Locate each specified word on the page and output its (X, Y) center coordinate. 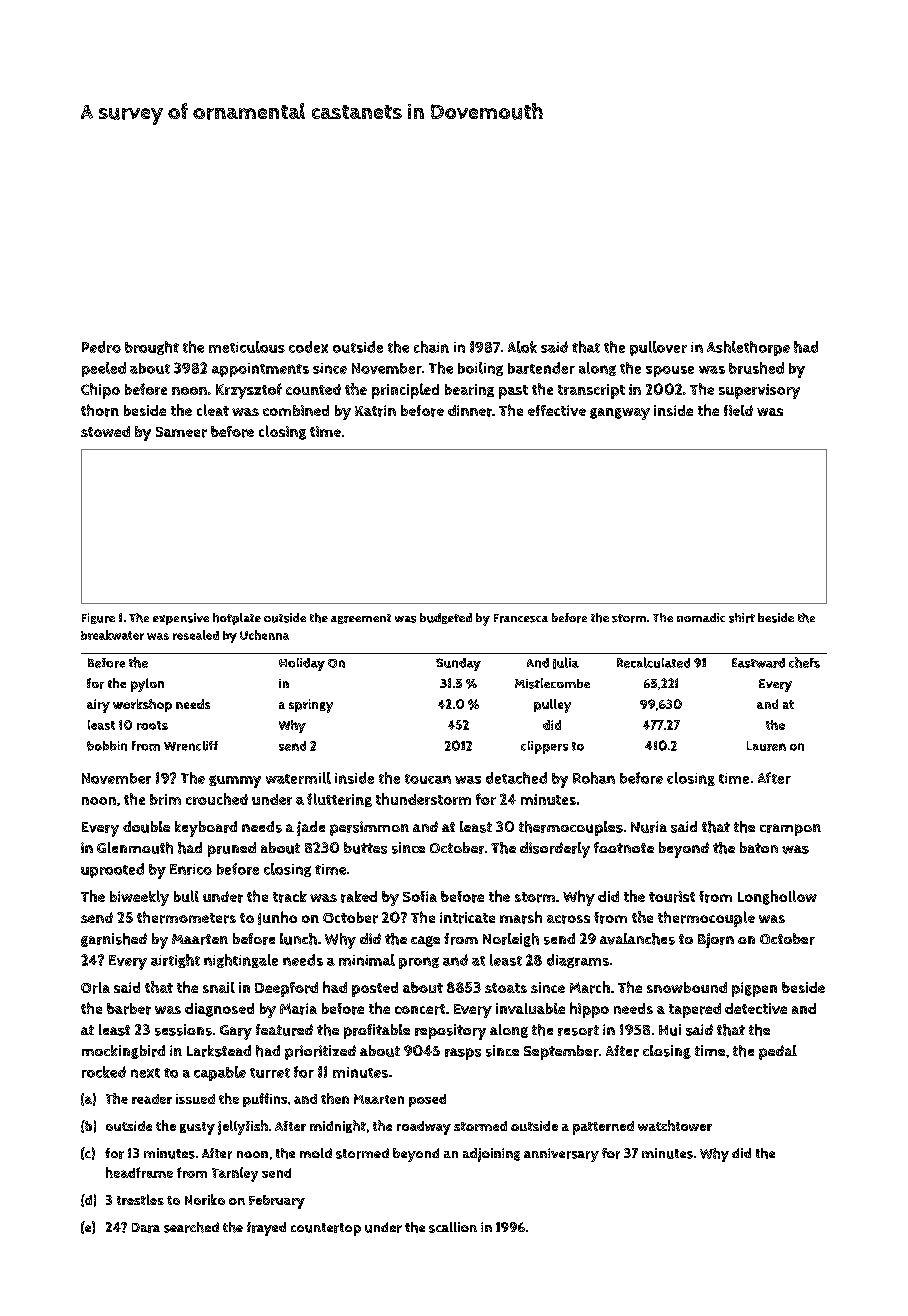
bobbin (107, 746)
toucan (428, 779)
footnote (624, 847)
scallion (453, 1227)
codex (308, 347)
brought (152, 348)
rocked (104, 1072)
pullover (658, 348)
